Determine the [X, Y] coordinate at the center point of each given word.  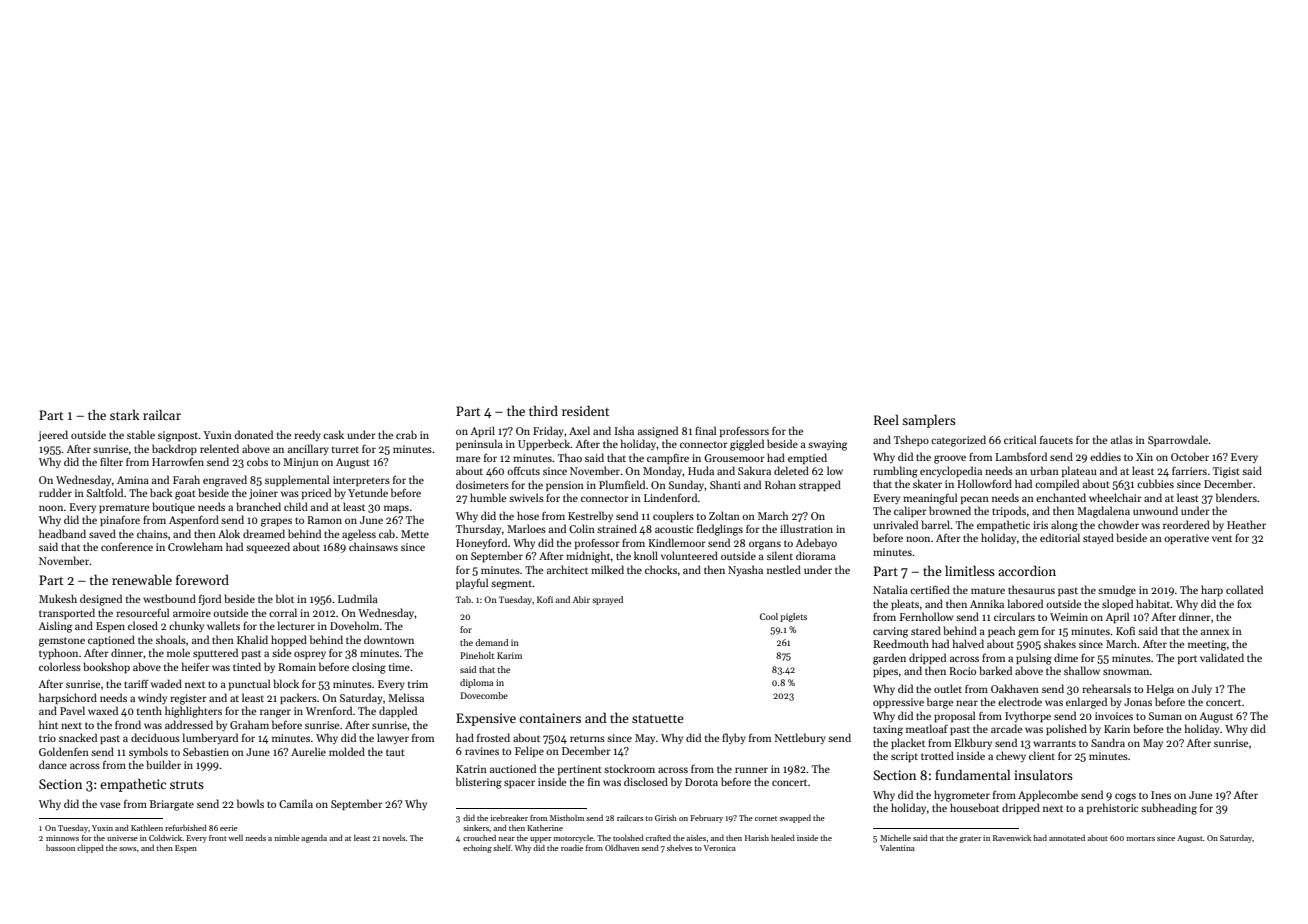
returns [587, 739]
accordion [1027, 570]
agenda [314, 839]
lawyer [393, 738]
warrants [1054, 743]
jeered [53, 436]
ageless [359, 535]
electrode [1020, 701]
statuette [658, 719]
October [1190, 456]
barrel [935, 524]
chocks [661, 569]
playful [472, 583]
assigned [658, 432]
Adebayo [816, 543]
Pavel [72, 710]
